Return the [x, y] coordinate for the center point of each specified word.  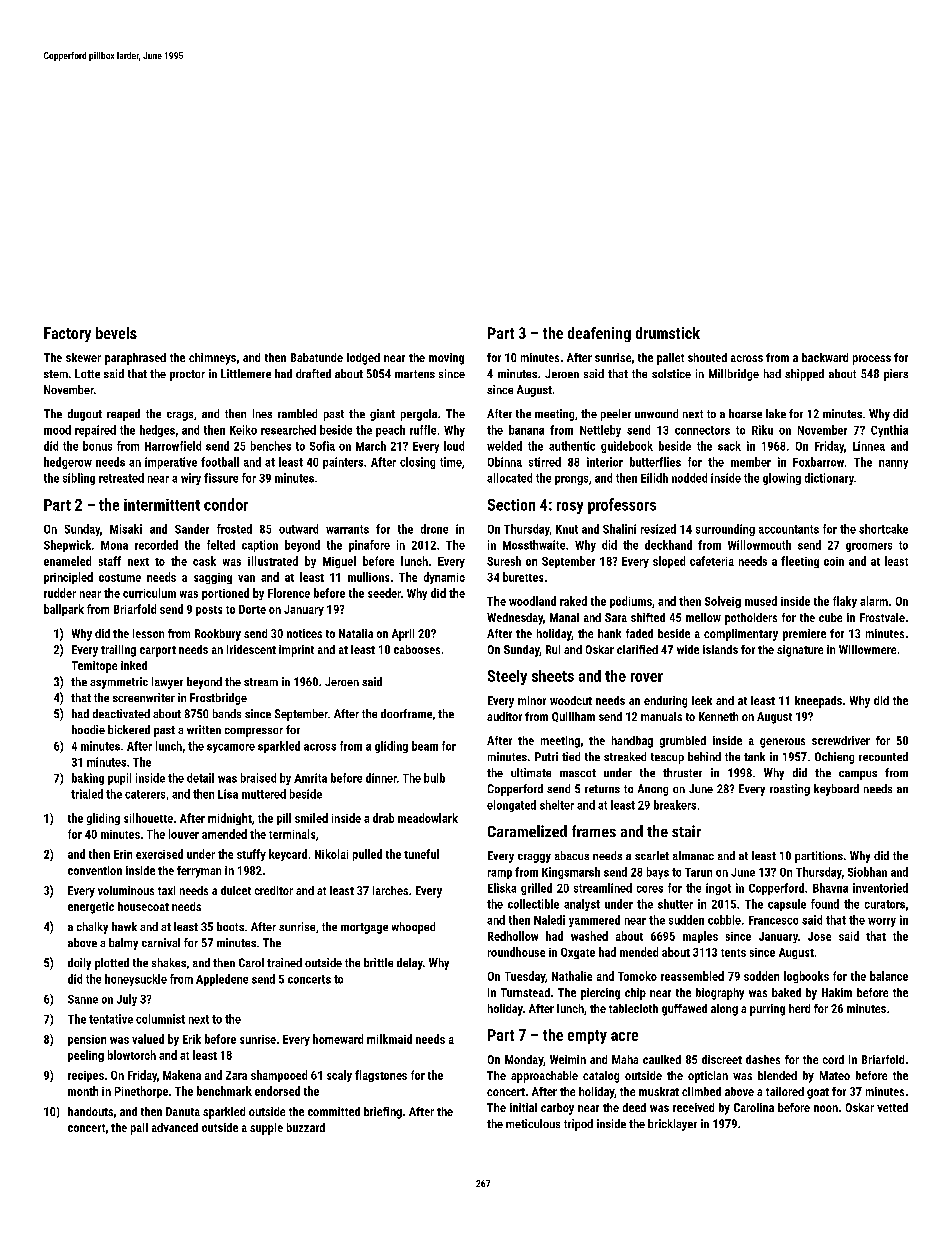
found [825, 904]
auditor [504, 716]
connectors [702, 430]
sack [729, 446]
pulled [367, 855]
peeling [86, 1056]
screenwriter [144, 697]
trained [284, 962]
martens [415, 374]
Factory [67, 334]
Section [511, 505]
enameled [67, 561]
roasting [790, 790]
